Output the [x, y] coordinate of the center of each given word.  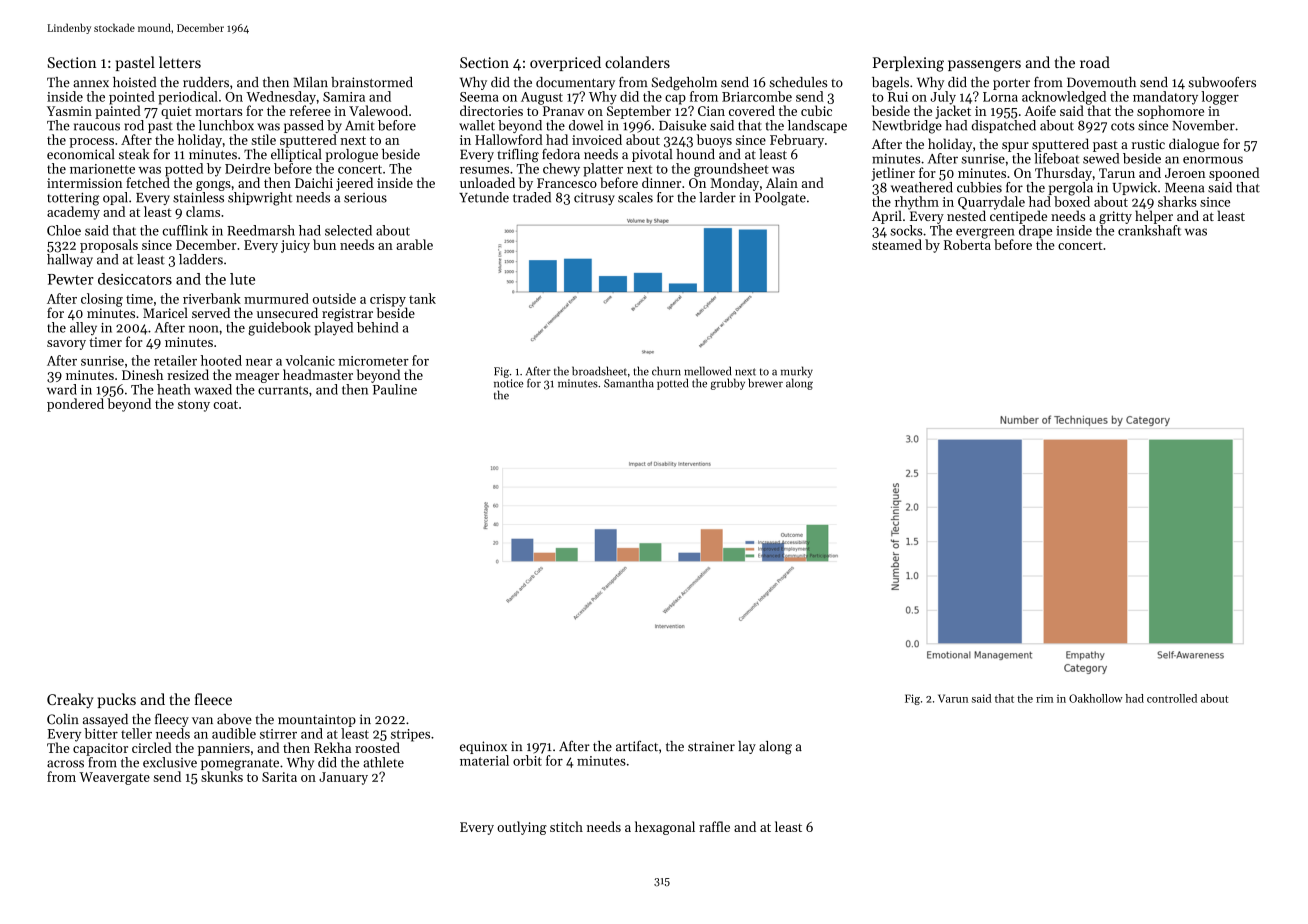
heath [174, 389]
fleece [213, 699]
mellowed [707, 371]
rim [1044, 698]
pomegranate [240, 765]
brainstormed [372, 82]
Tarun [1117, 173]
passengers [984, 66]
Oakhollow [1096, 698]
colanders [637, 62]
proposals [109, 246]
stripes [410, 735]
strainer [711, 746]
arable [414, 244]
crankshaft [1149, 230]
